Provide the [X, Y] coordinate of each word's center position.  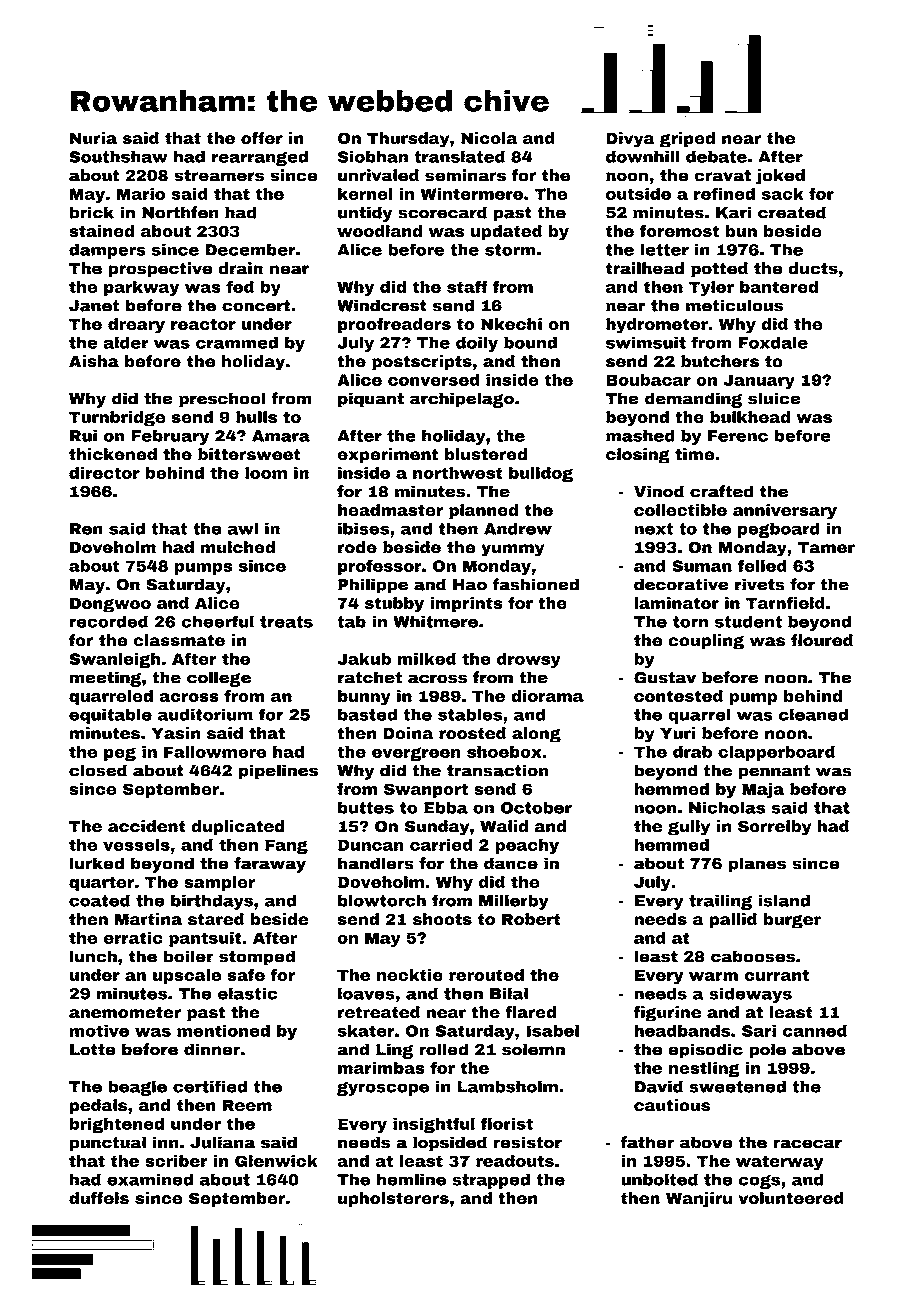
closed [98, 770]
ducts [813, 268]
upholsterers [393, 1200]
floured [822, 640]
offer [262, 138]
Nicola [489, 138]
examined [150, 1179]
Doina [408, 733]
